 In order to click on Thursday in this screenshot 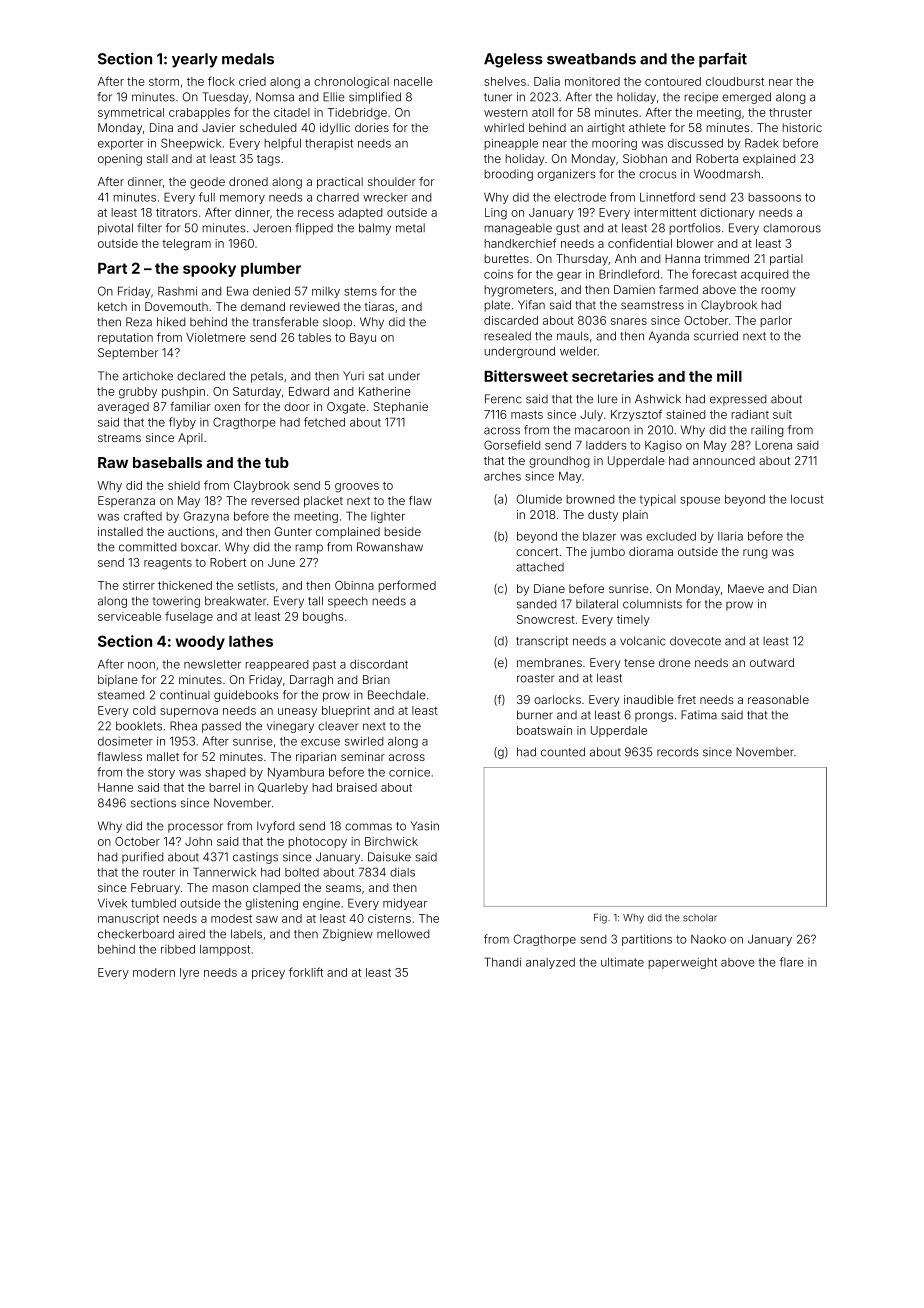, I will do `click(582, 260)`.
